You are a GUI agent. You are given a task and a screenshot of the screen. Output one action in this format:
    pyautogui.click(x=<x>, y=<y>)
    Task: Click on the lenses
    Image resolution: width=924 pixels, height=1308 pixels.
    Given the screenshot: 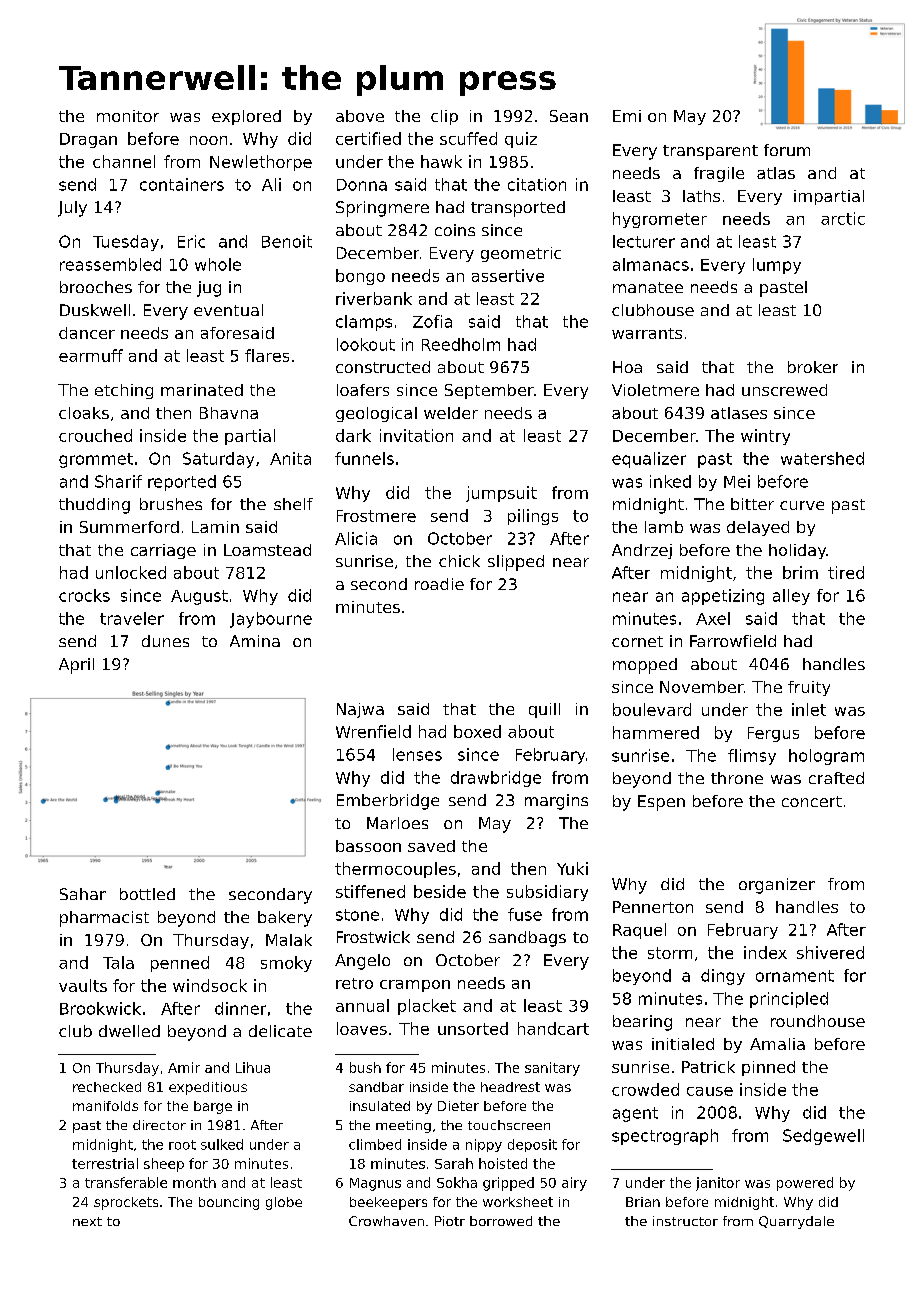 What is the action you would take?
    pyautogui.click(x=417, y=754)
